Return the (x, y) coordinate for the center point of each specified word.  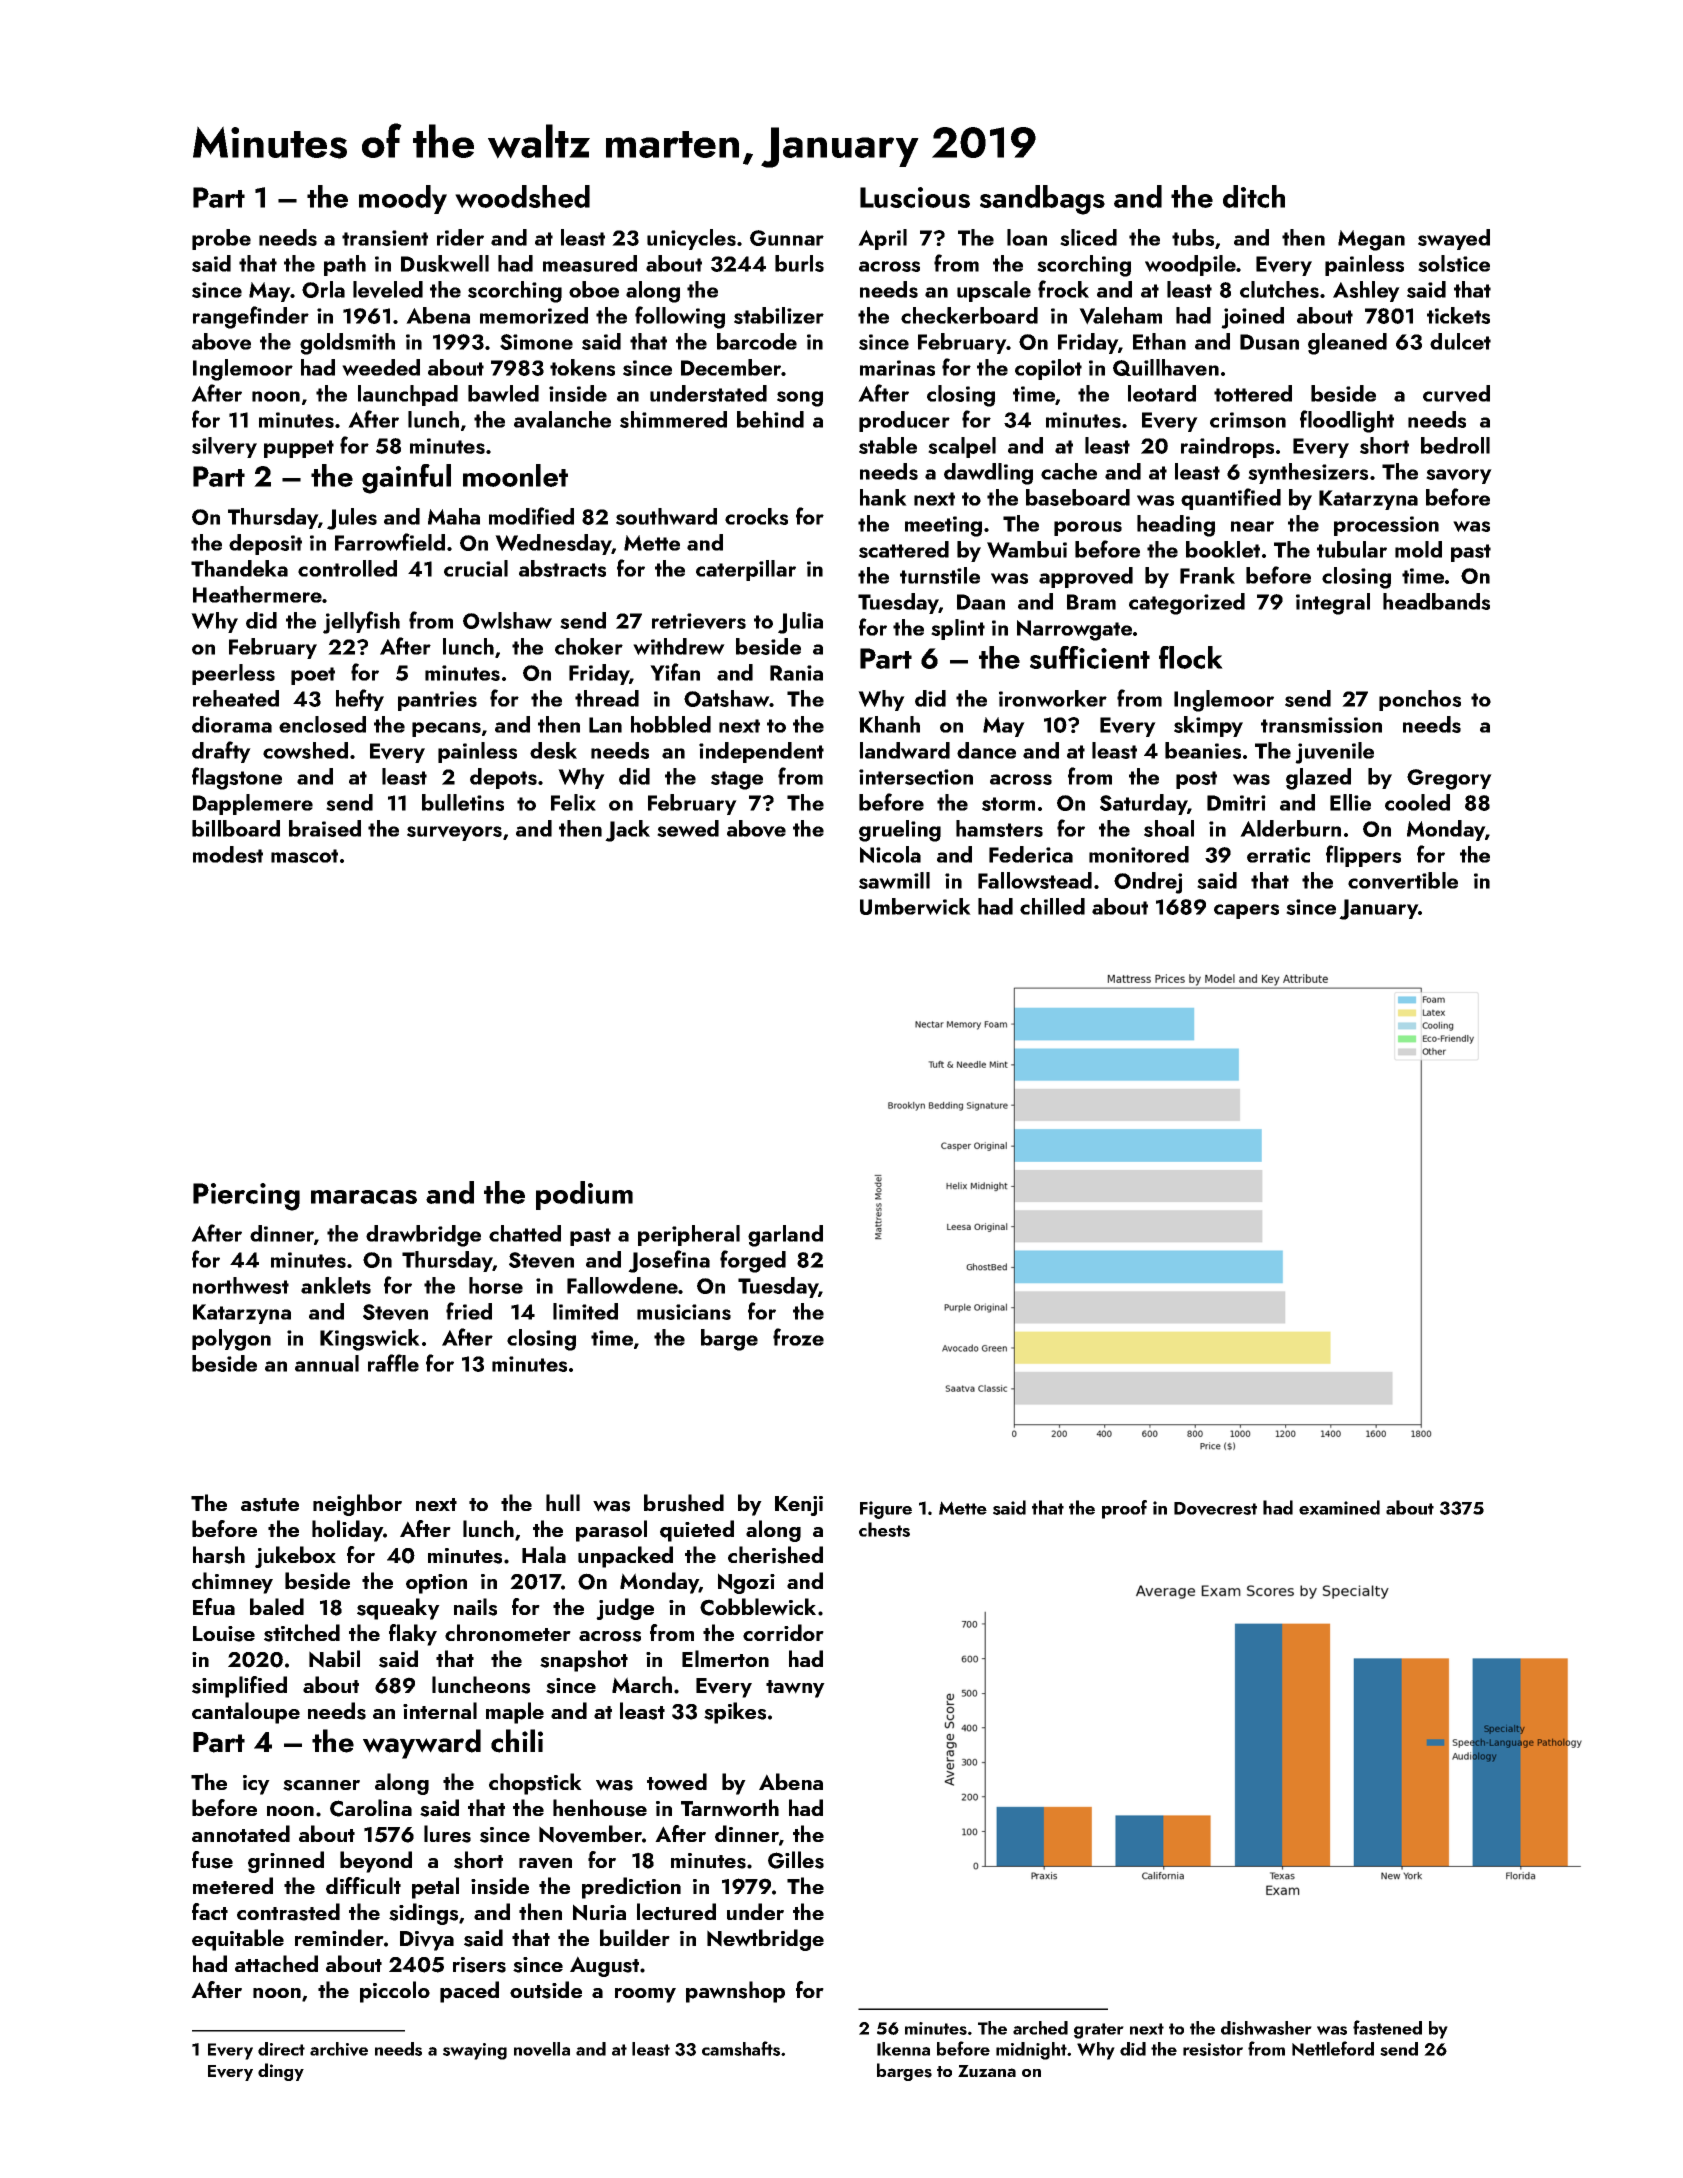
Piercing (246, 1197)
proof (1124, 1509)
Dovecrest (1215, 1509)
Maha (454, 516)
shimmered (673, 419)
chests (884, 1529)
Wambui (1027, 549)
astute (270, 1505)
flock (1191, 657)
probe (221, 239)
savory (1459, 476)
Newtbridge (765, 1940)
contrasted (288, 1912)
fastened (1387, 2027)
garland (785, 1236)
